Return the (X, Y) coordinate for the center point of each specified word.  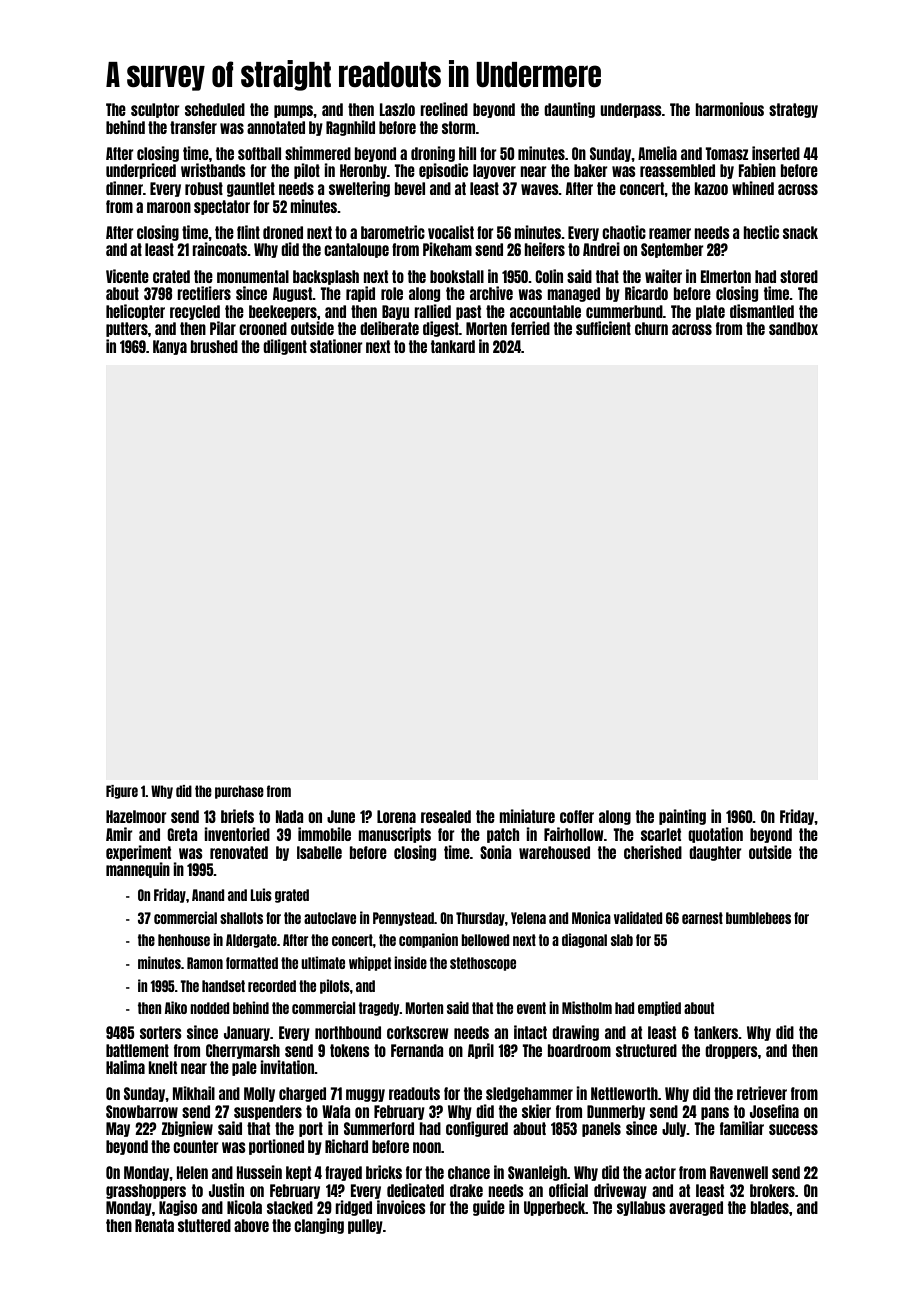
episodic (443, 171)
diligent (285, 347)
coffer (577, 816)
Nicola (244, 1207)
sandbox (793, 328)
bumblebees (758, 918)
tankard (453, 346)
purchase (239, 792)
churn (651, 328)
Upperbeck (555, 1208)
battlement (137, 1050)
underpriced (141, 171)
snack (800, 232)
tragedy (379, 1009)
